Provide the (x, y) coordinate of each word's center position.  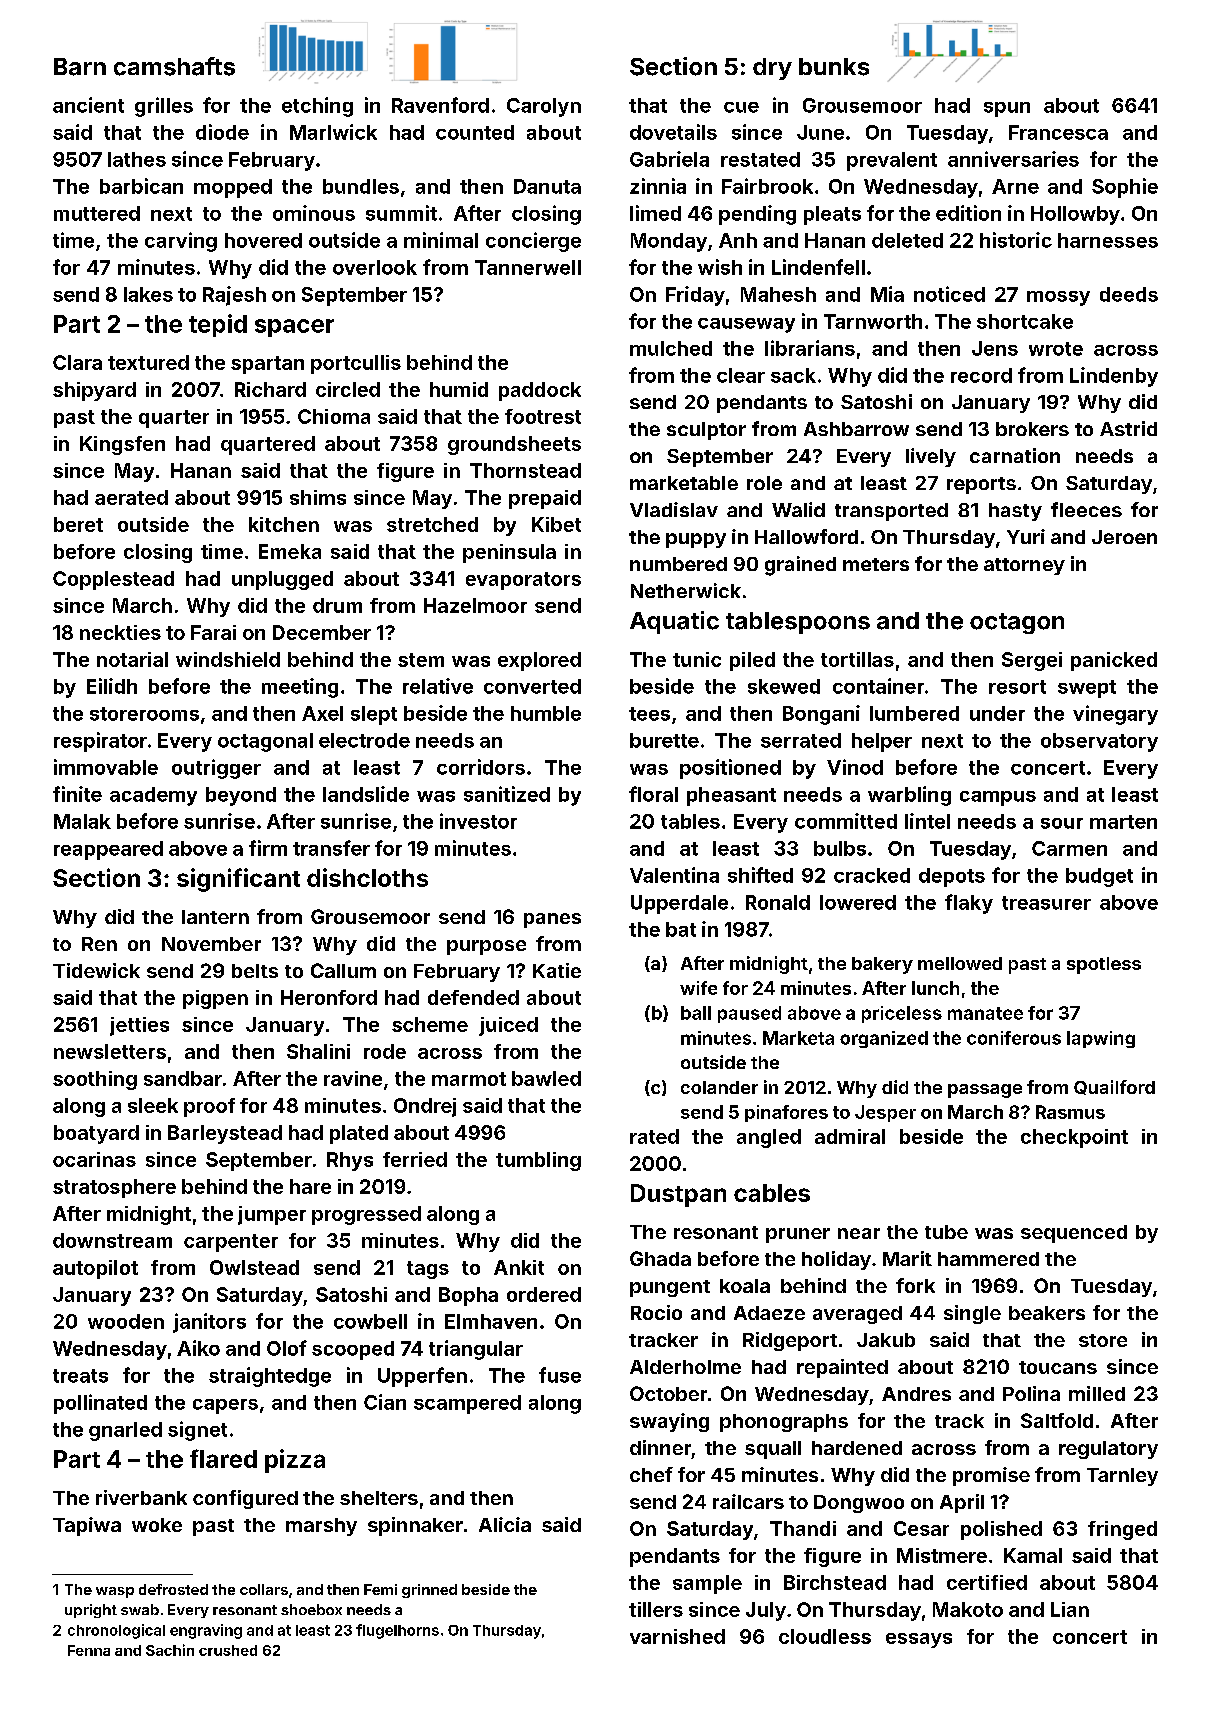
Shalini (318, 1051)
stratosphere (114, 1188)
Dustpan (678, 1195)
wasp (115, 1592)
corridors (481, 767)
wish (720, 267)
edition (968, 213)
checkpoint (1074, 1138)
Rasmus (1070, 1112)
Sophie (1125, 188)
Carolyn (544, 107)
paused (749, 1014)
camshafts (174, 66)
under (997, 713)
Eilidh (112, 686)
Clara (77, 362)
